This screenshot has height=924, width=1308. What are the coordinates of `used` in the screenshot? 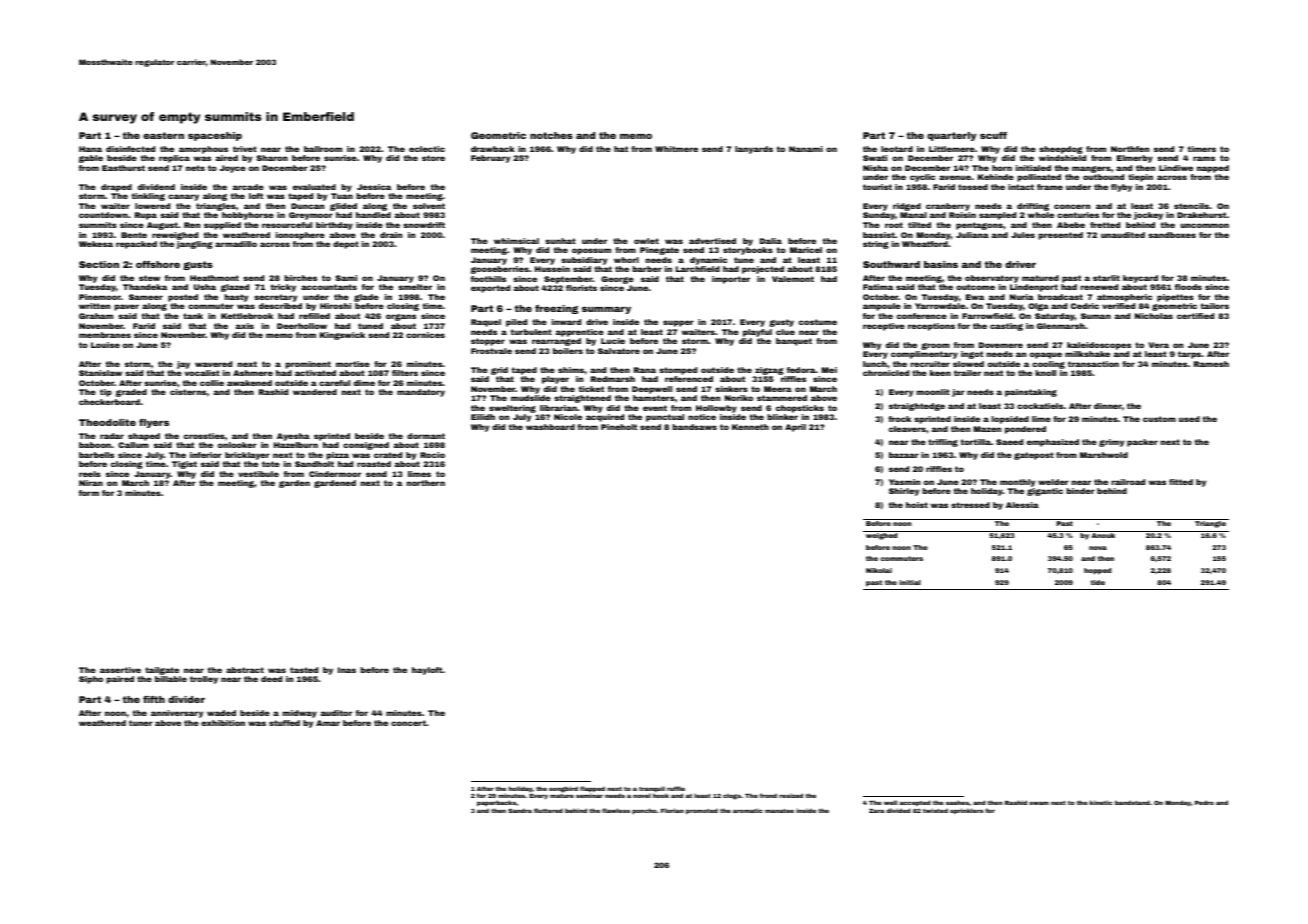 It's located at (1189, 419).
